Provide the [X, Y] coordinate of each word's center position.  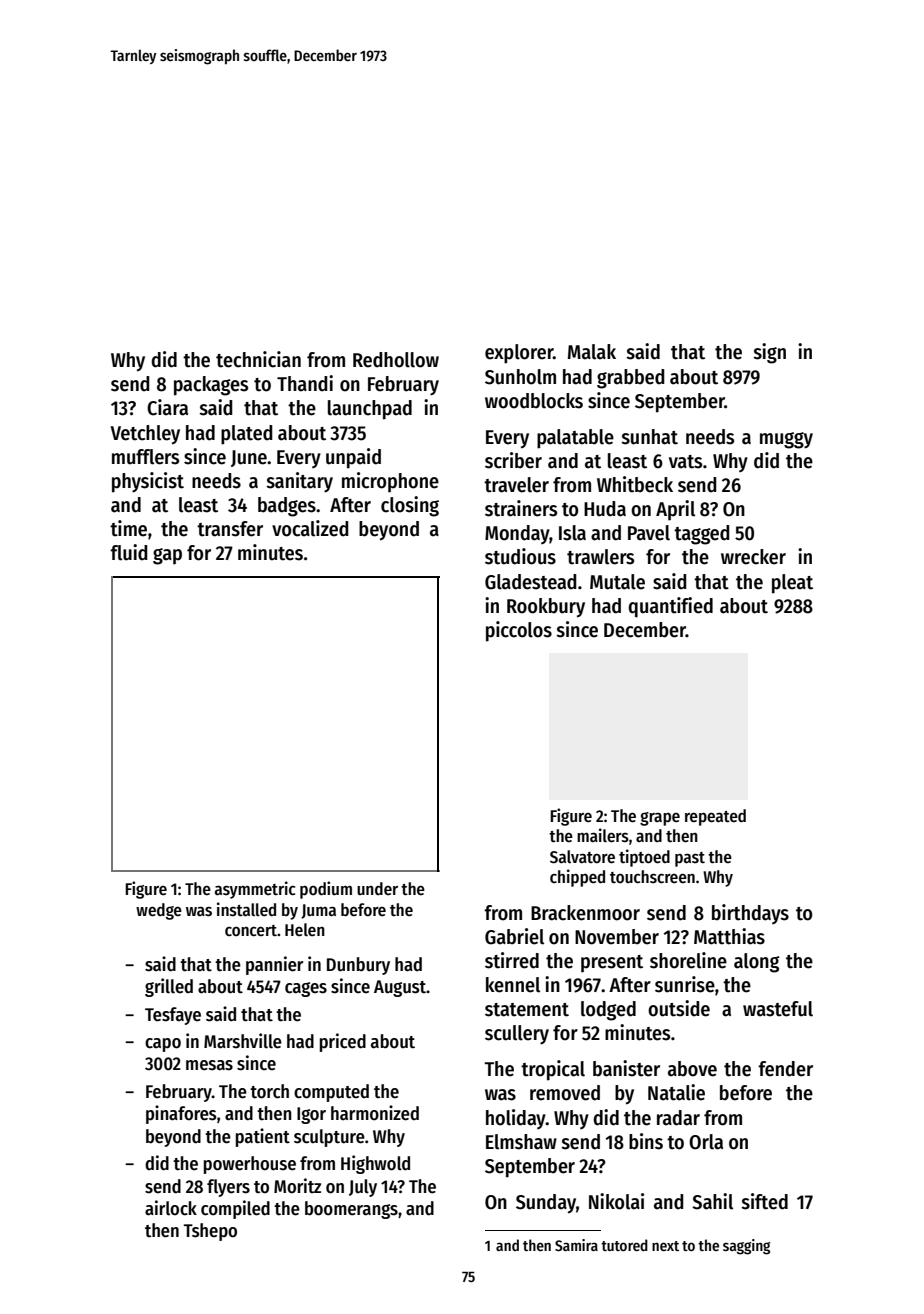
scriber [513, 460]
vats [685, 462]
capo [163, 1045]
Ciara [167, 407]
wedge [159, 911]
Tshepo [210, 1232]
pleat [792, 584]
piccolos [519, 631]
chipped [577, 878]
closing [410, 506]
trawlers [600, 557]
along [757, 963]
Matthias [729, 936]
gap [167, 556]
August [400, 988]
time [128, 528]
